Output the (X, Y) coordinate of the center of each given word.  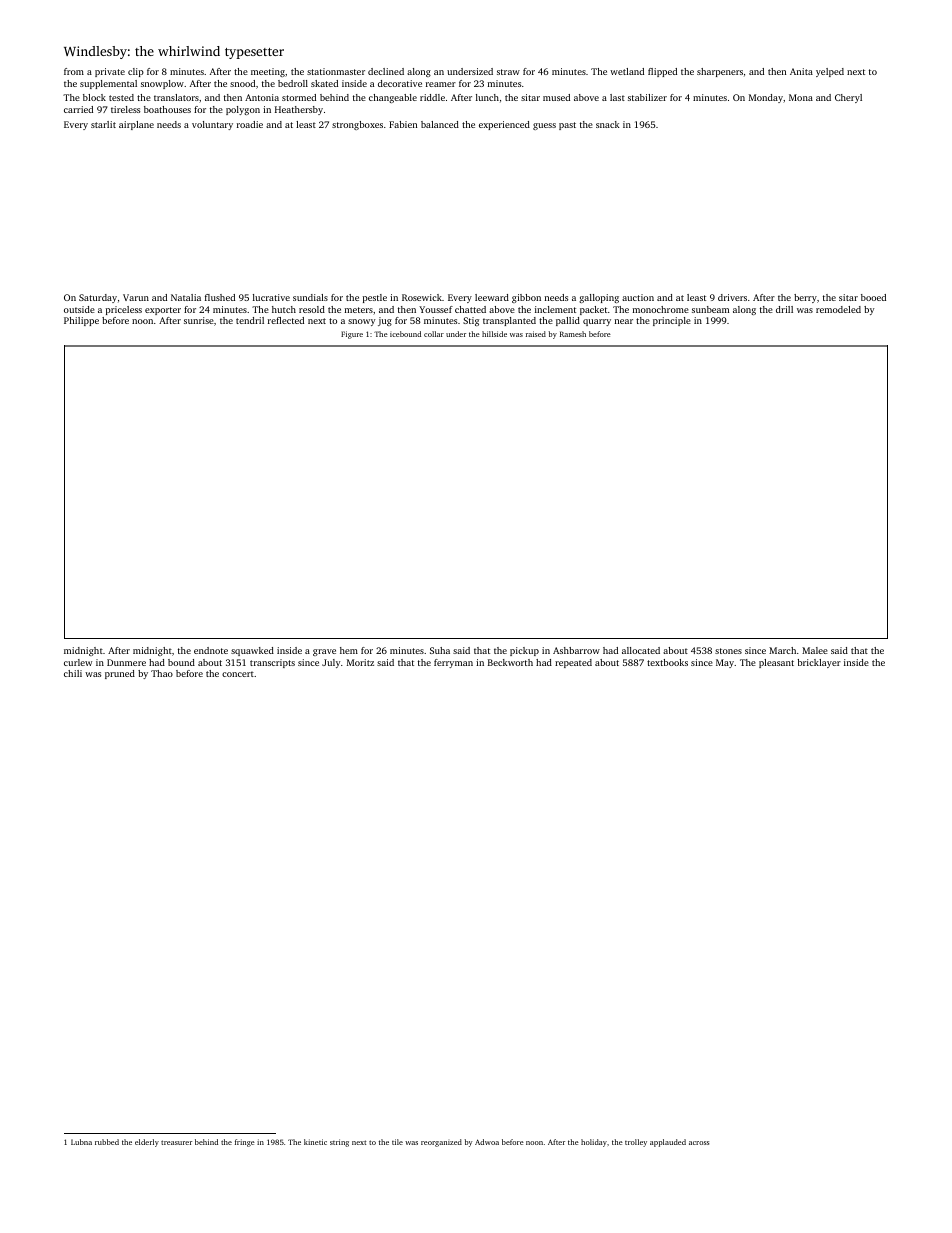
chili (73, 673)
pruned (120, 674)
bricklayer (819, 663)
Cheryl (848, 98)
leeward (492, 297)
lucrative (271, 297)
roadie (250, 124)
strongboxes (357, 125)
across (699, 1143)
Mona (801, 97)
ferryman (453, 663)
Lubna (81, 1142)
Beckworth (510, 662)
